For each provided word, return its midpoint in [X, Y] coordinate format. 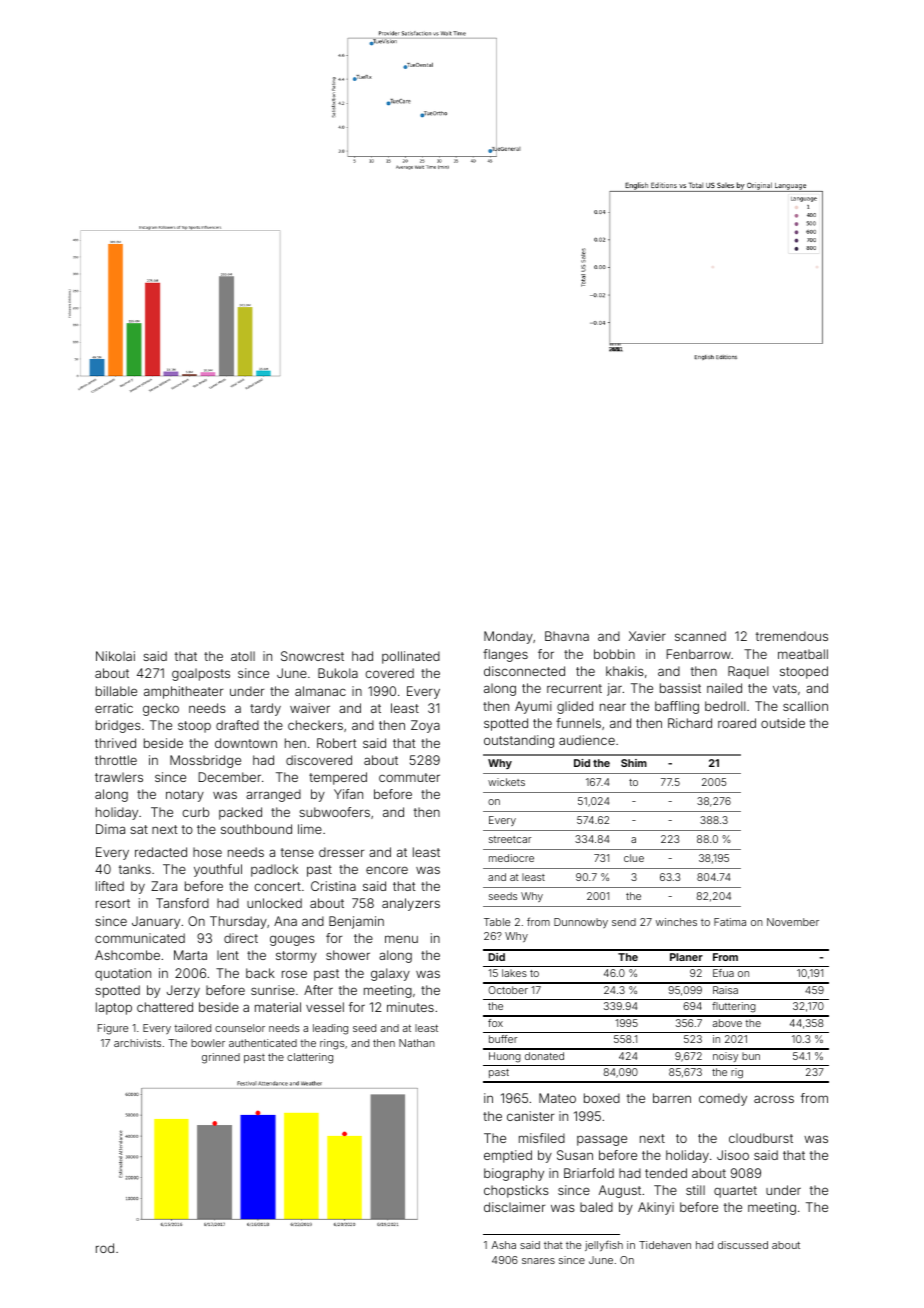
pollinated [411, 657]
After [318, 990]
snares [538, 1261]
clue [634, 858]
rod [105, 1248]
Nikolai [115, 656]
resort [113, 903]
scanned [700, 636]
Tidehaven [665, 1245]
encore [387, 870]
